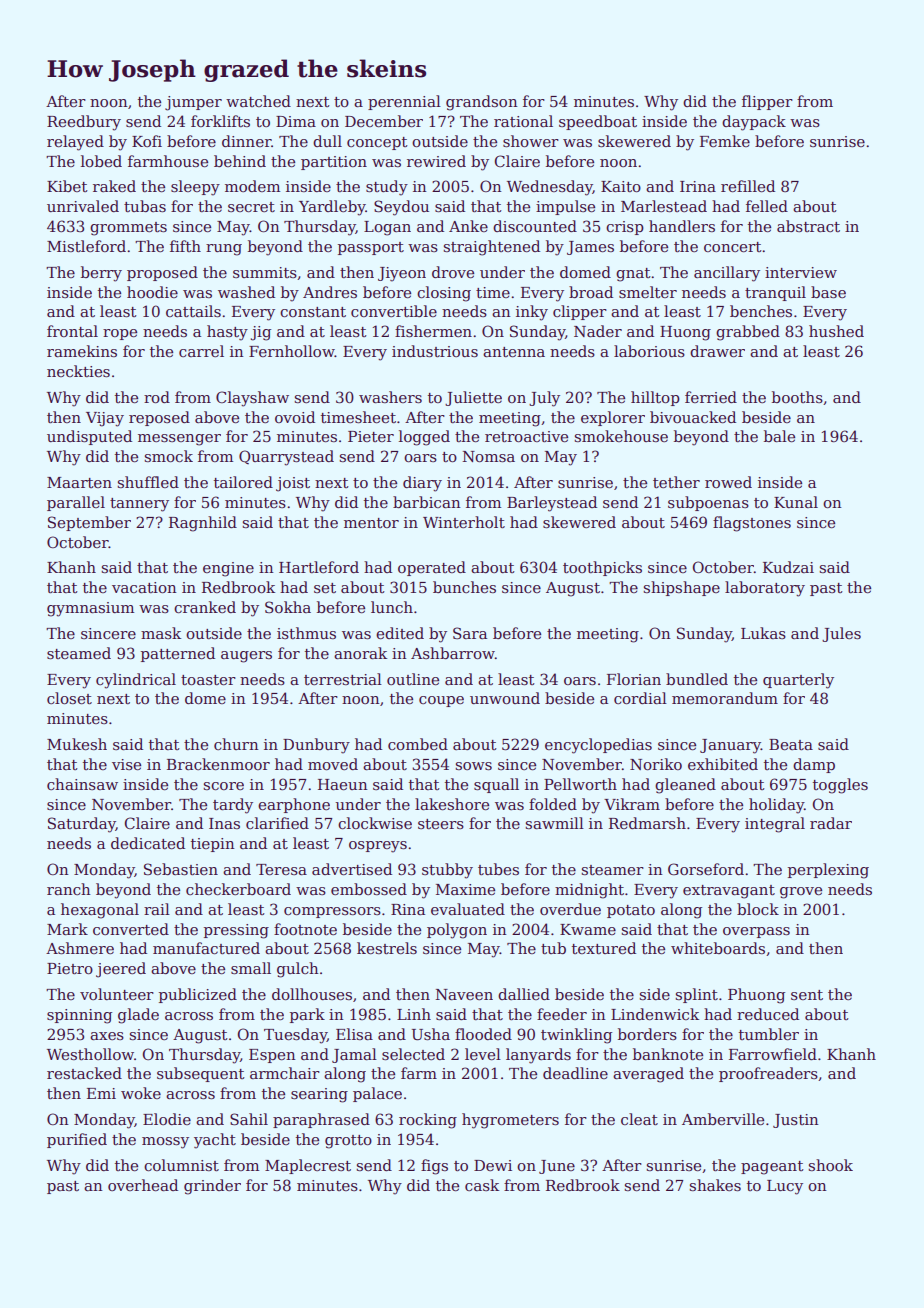 The height and width of the page is (1308, 924). What do you see at coordinates (387, 948) in the page?
I see `kestrels` at bounding box center [387, 948].
